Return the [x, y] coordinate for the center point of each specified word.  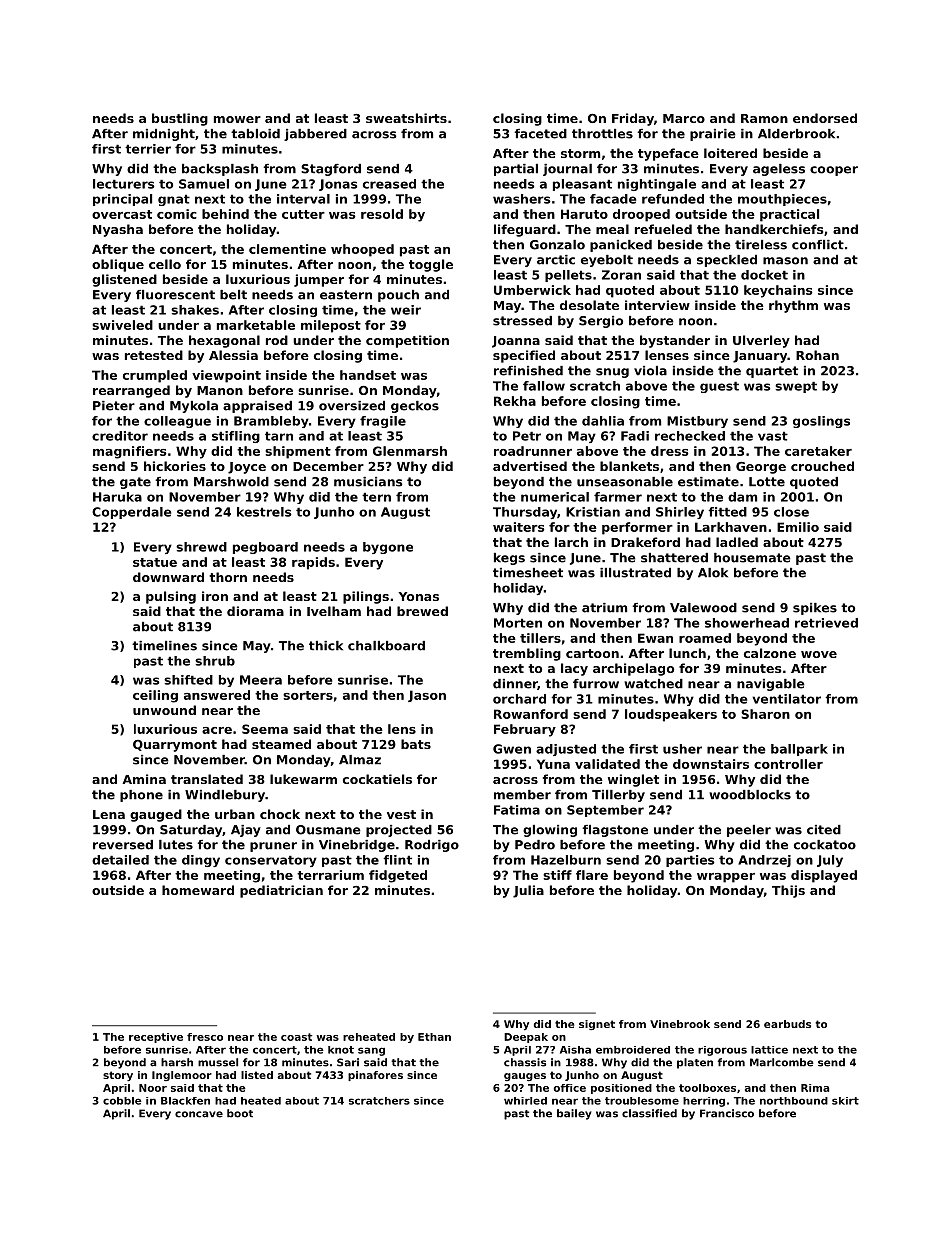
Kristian [593, 512]
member [522, 795]
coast [296, 1037]
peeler [749, 831]
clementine [287, 249]
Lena [109, 814]
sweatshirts [406, 118]
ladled [737, 542]
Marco [684, 118]
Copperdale [131, 513]
